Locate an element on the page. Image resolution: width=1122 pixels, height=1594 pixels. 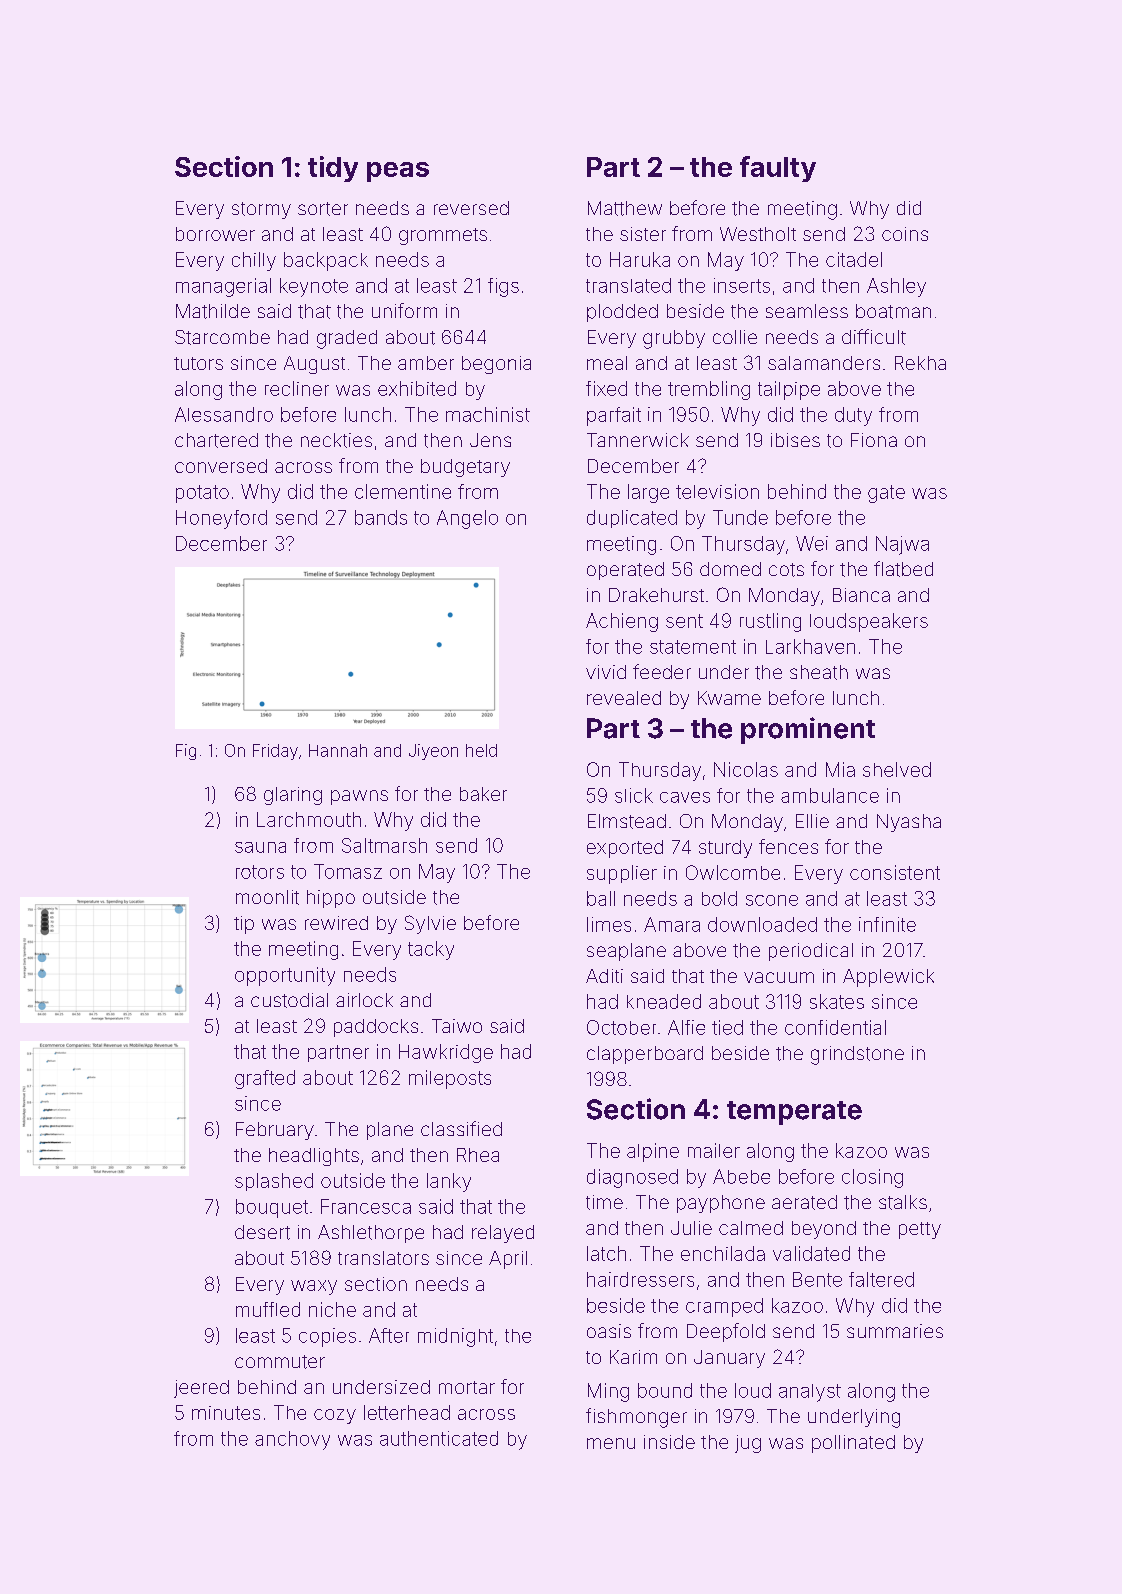
shelved is located at coordinates (897, 769).
